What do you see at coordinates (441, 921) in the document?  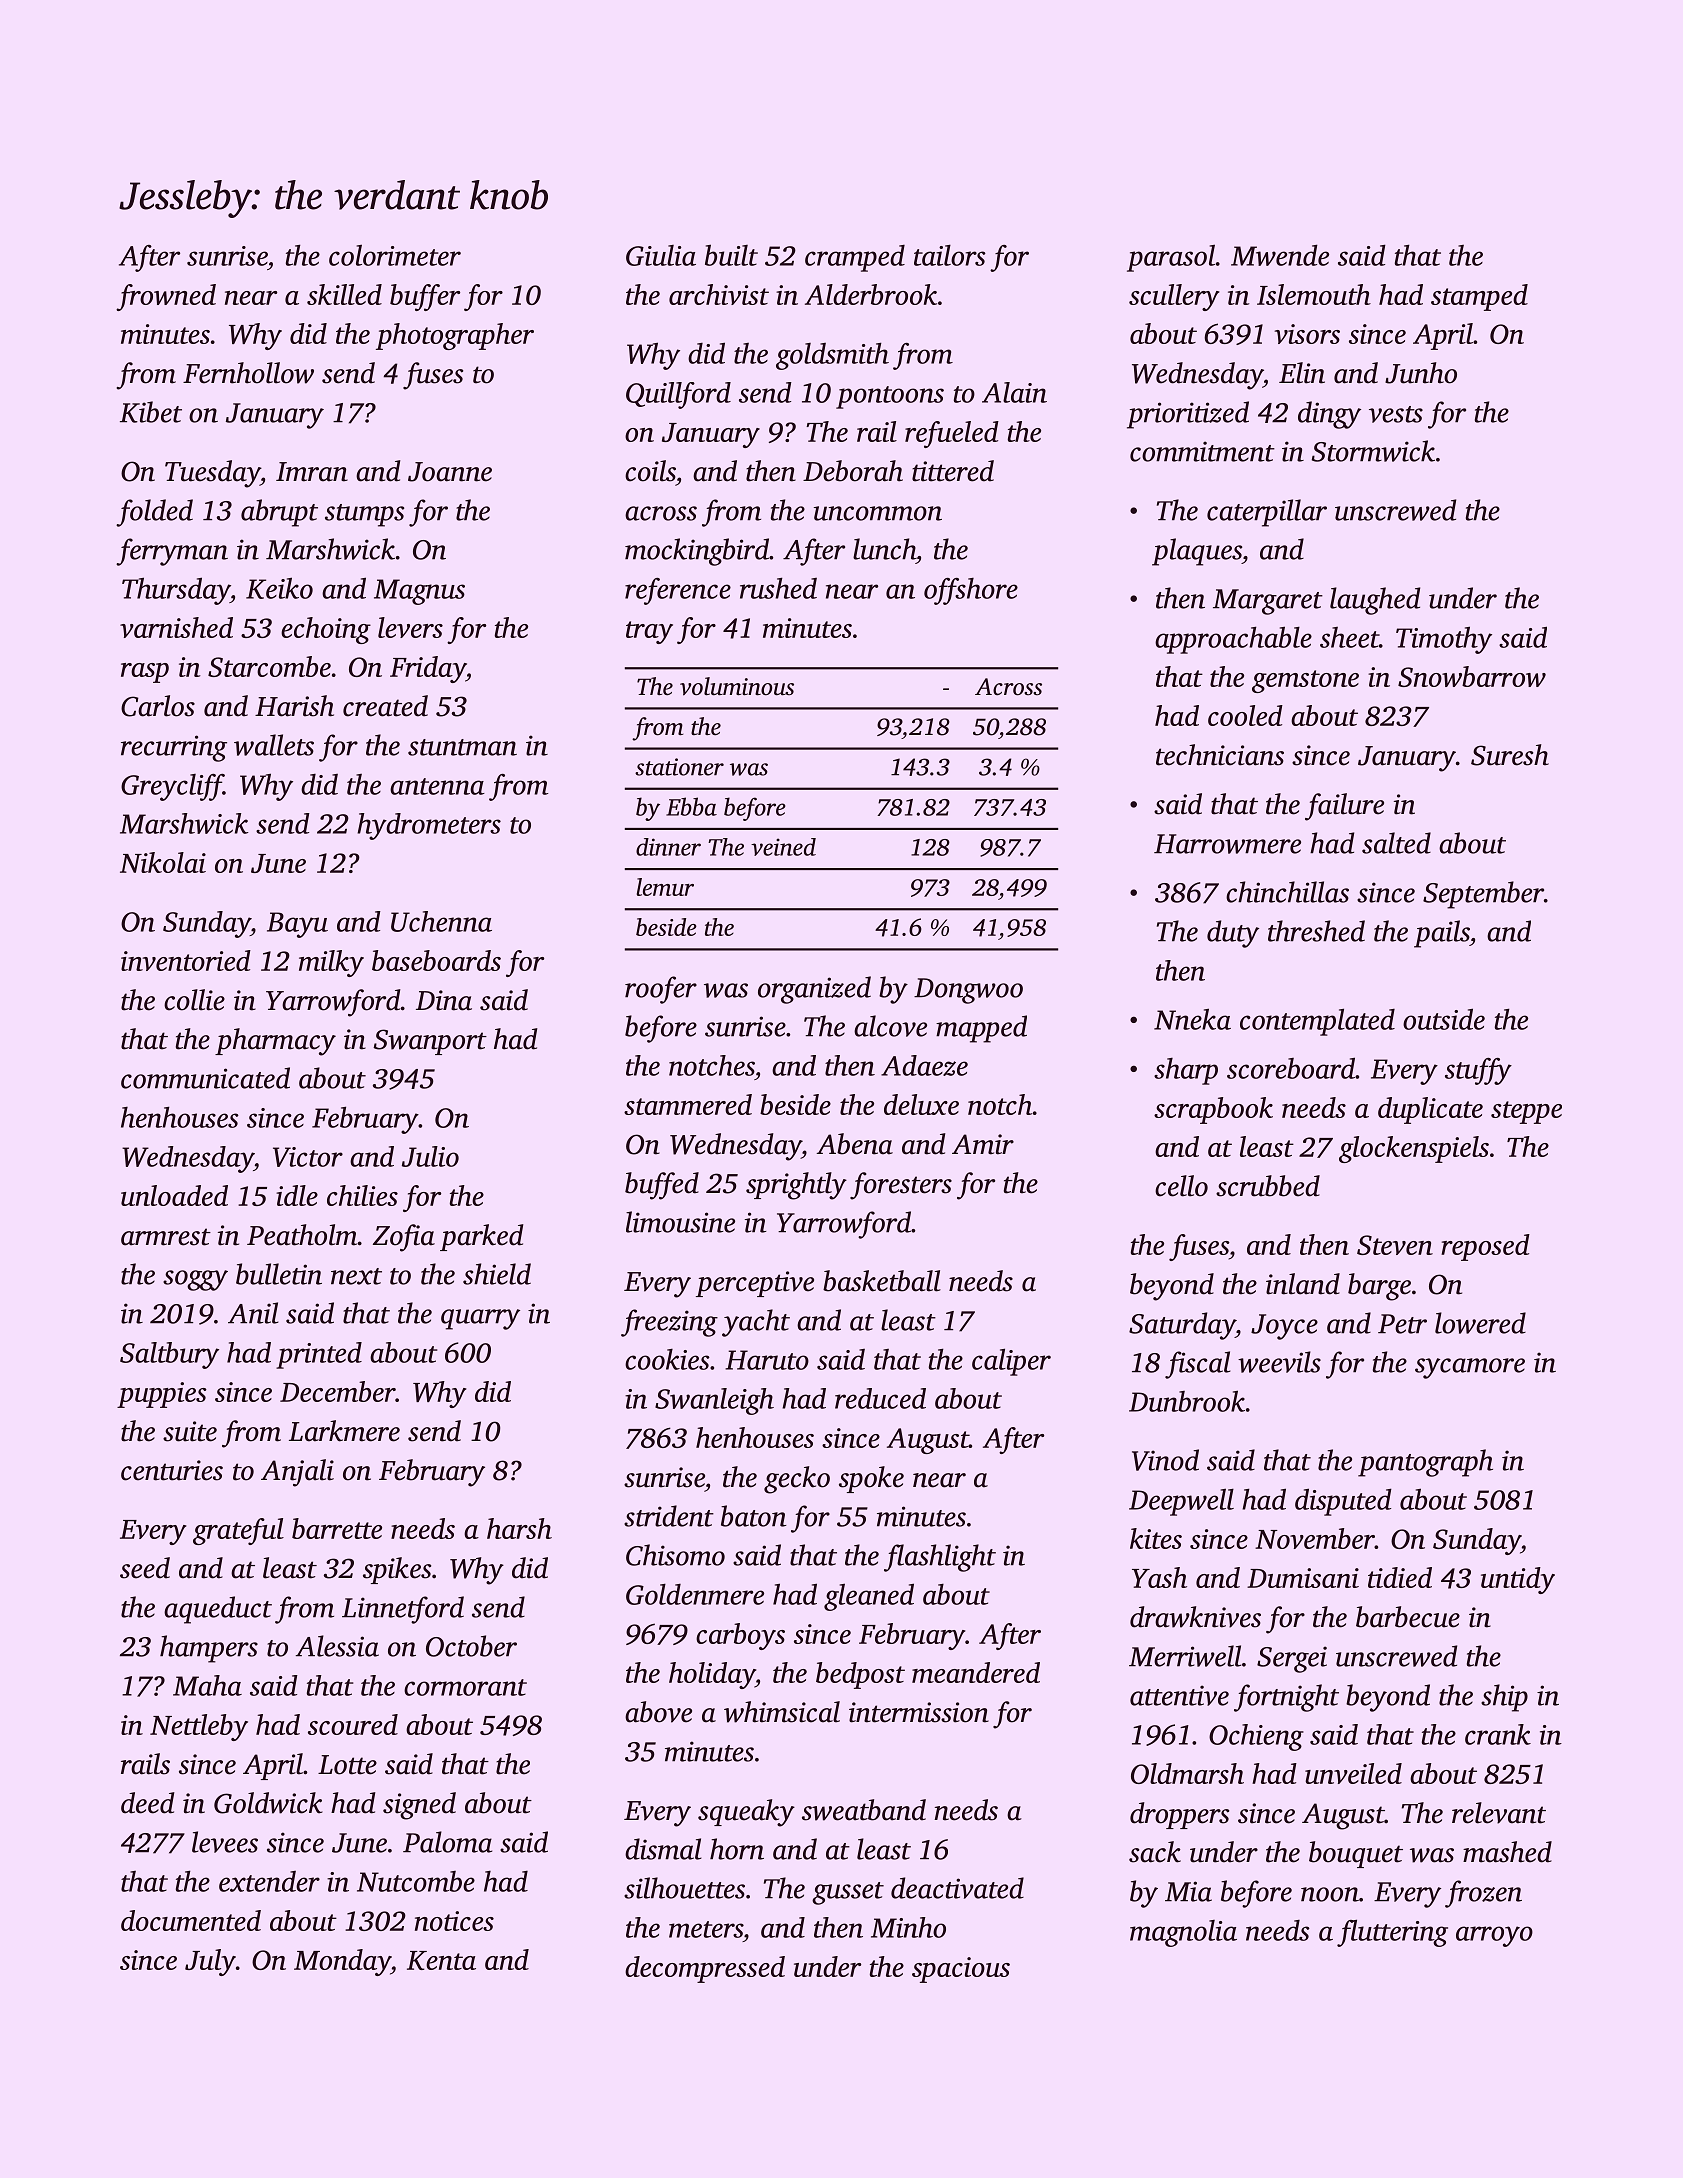 I see `Uchenna` at bounding box center [441, 921].
